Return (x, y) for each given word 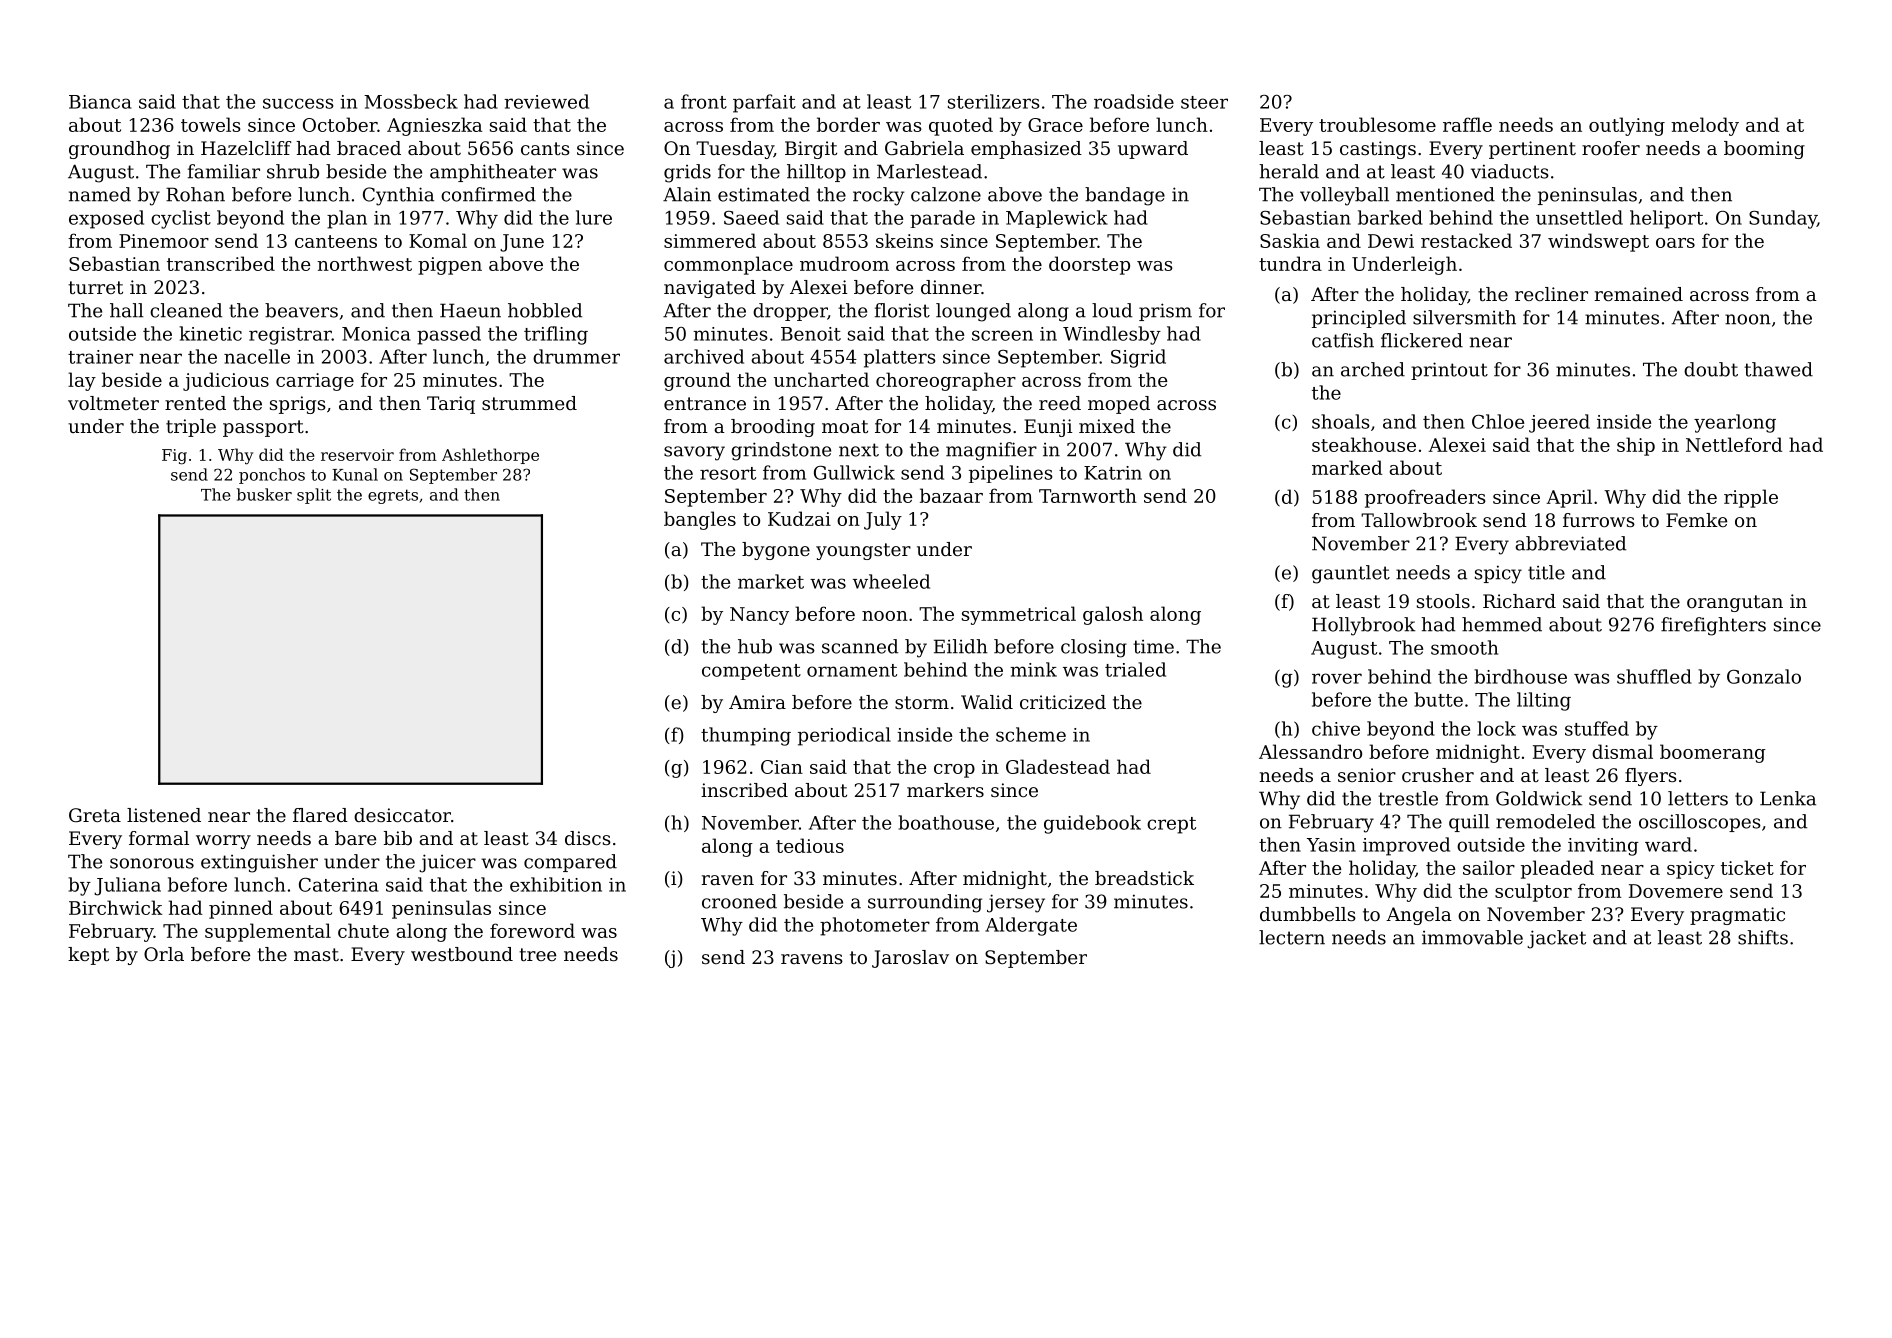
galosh (1113, 615)
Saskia (1290, 240)
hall (127, 310)
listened (164, 815)
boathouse (946, 822)
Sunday (1783, 219)
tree (537, 954)
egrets (393, 496)
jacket (1556, 939)
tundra (1290, 263)
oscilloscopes (1700, 823)
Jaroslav (910, 959)
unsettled (1579, 217)
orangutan (1735, 603)
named (100, 194)
